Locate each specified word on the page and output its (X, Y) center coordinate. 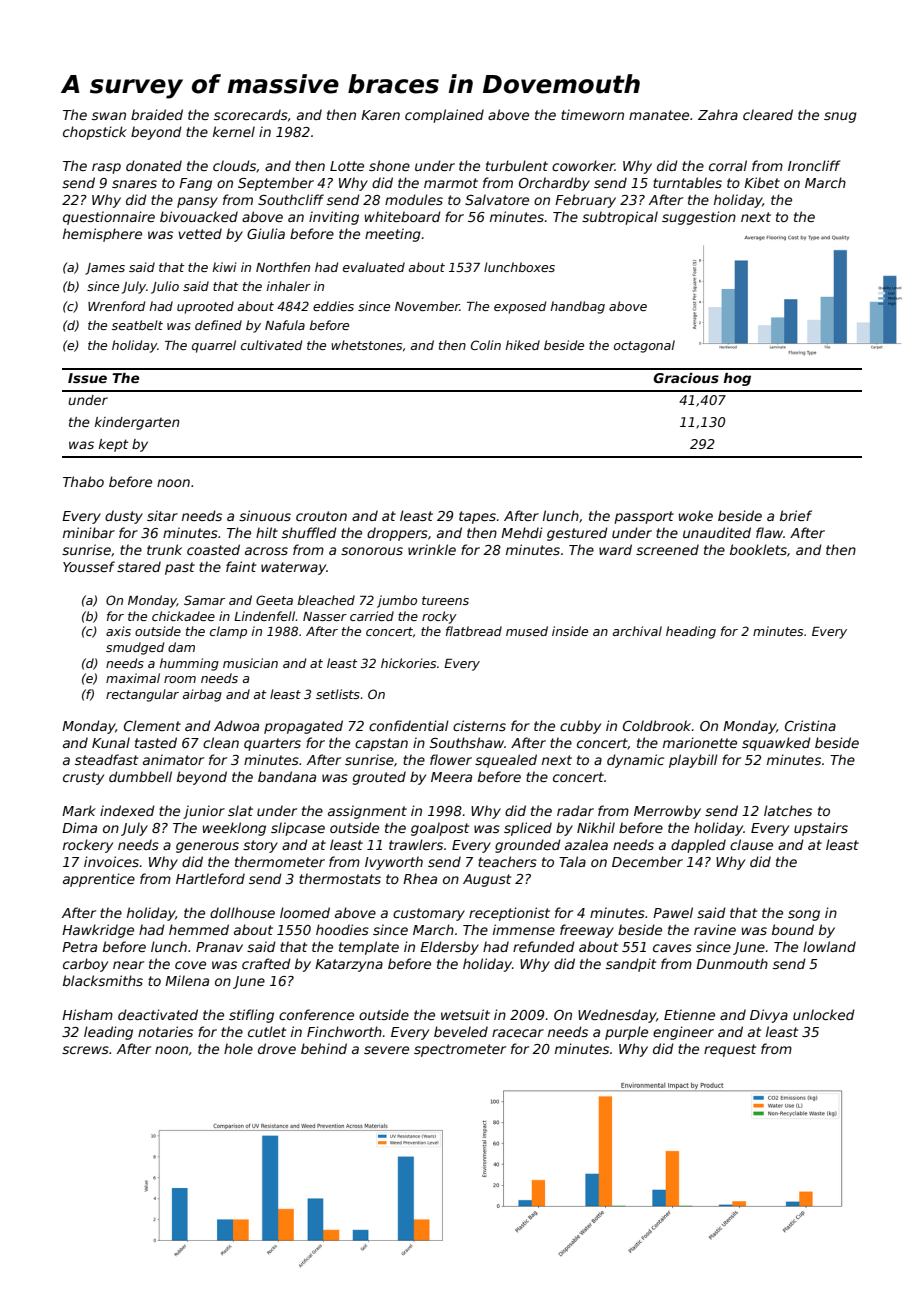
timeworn (592, 114)
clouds (234, 165)
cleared (768, 114)
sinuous (265, 515)
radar (575, 810)
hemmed (199, 929)
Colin (486, 345)
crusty (83, 778)
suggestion (699, 218)
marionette (700, 742)
